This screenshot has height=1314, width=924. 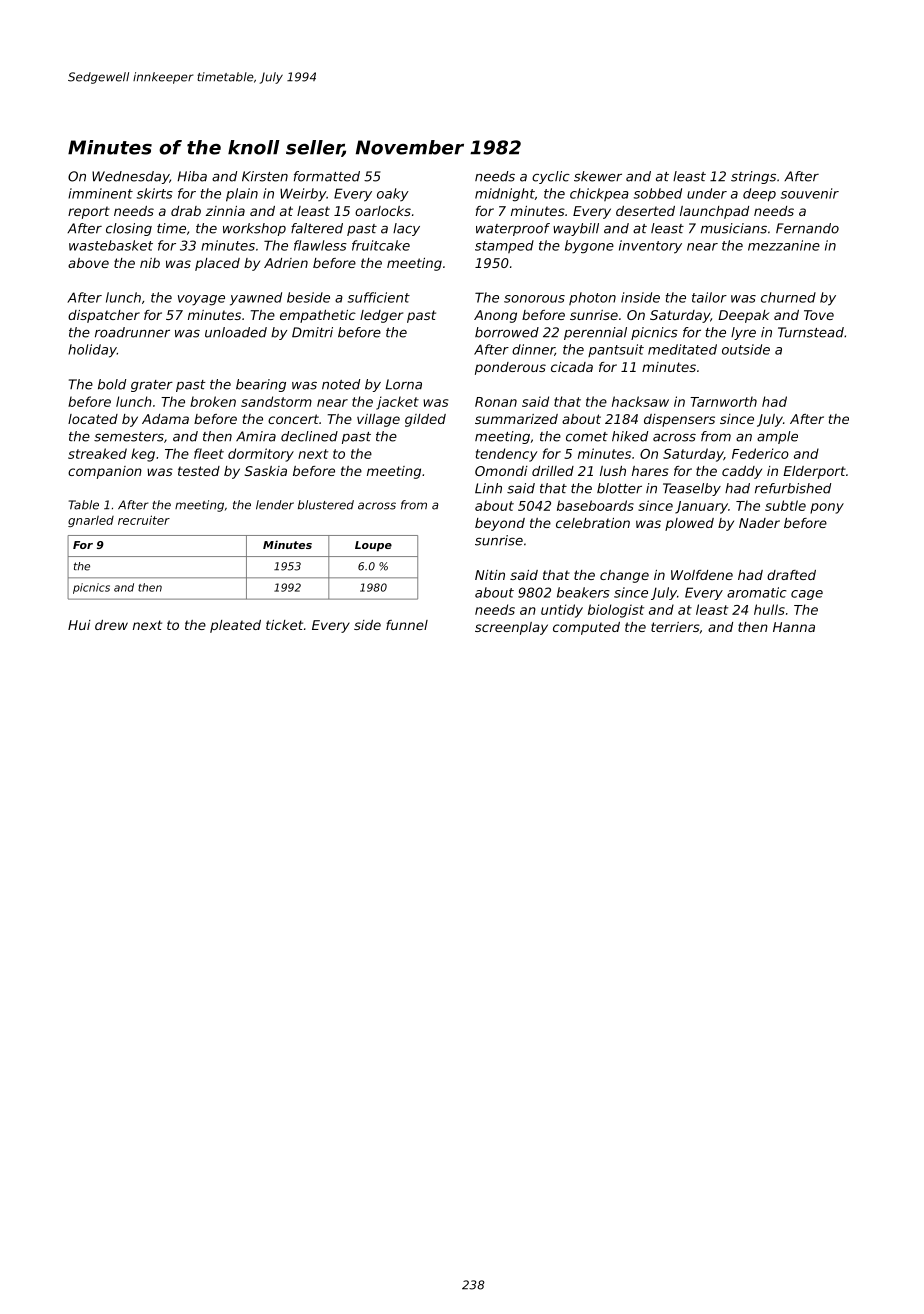 I want to click on strings, so click(x=753, y=177).
